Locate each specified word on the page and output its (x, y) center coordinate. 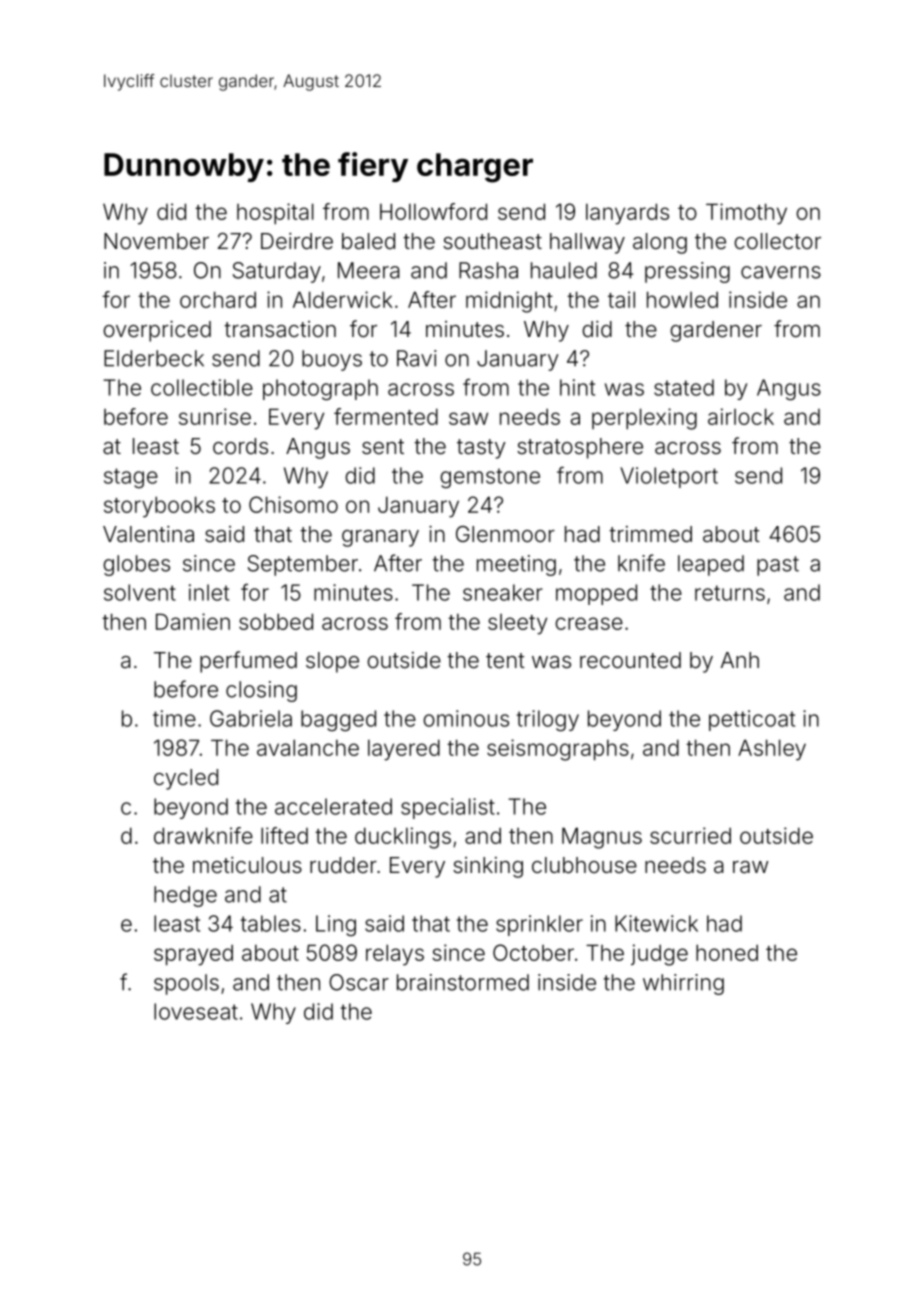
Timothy (746, 214)
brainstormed (463, 982)
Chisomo (293, 504)
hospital (275, 214)
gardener (716, 331)
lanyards (627, 214)
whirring (683, 984)
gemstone (490, 478)
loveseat (196, 1011)
